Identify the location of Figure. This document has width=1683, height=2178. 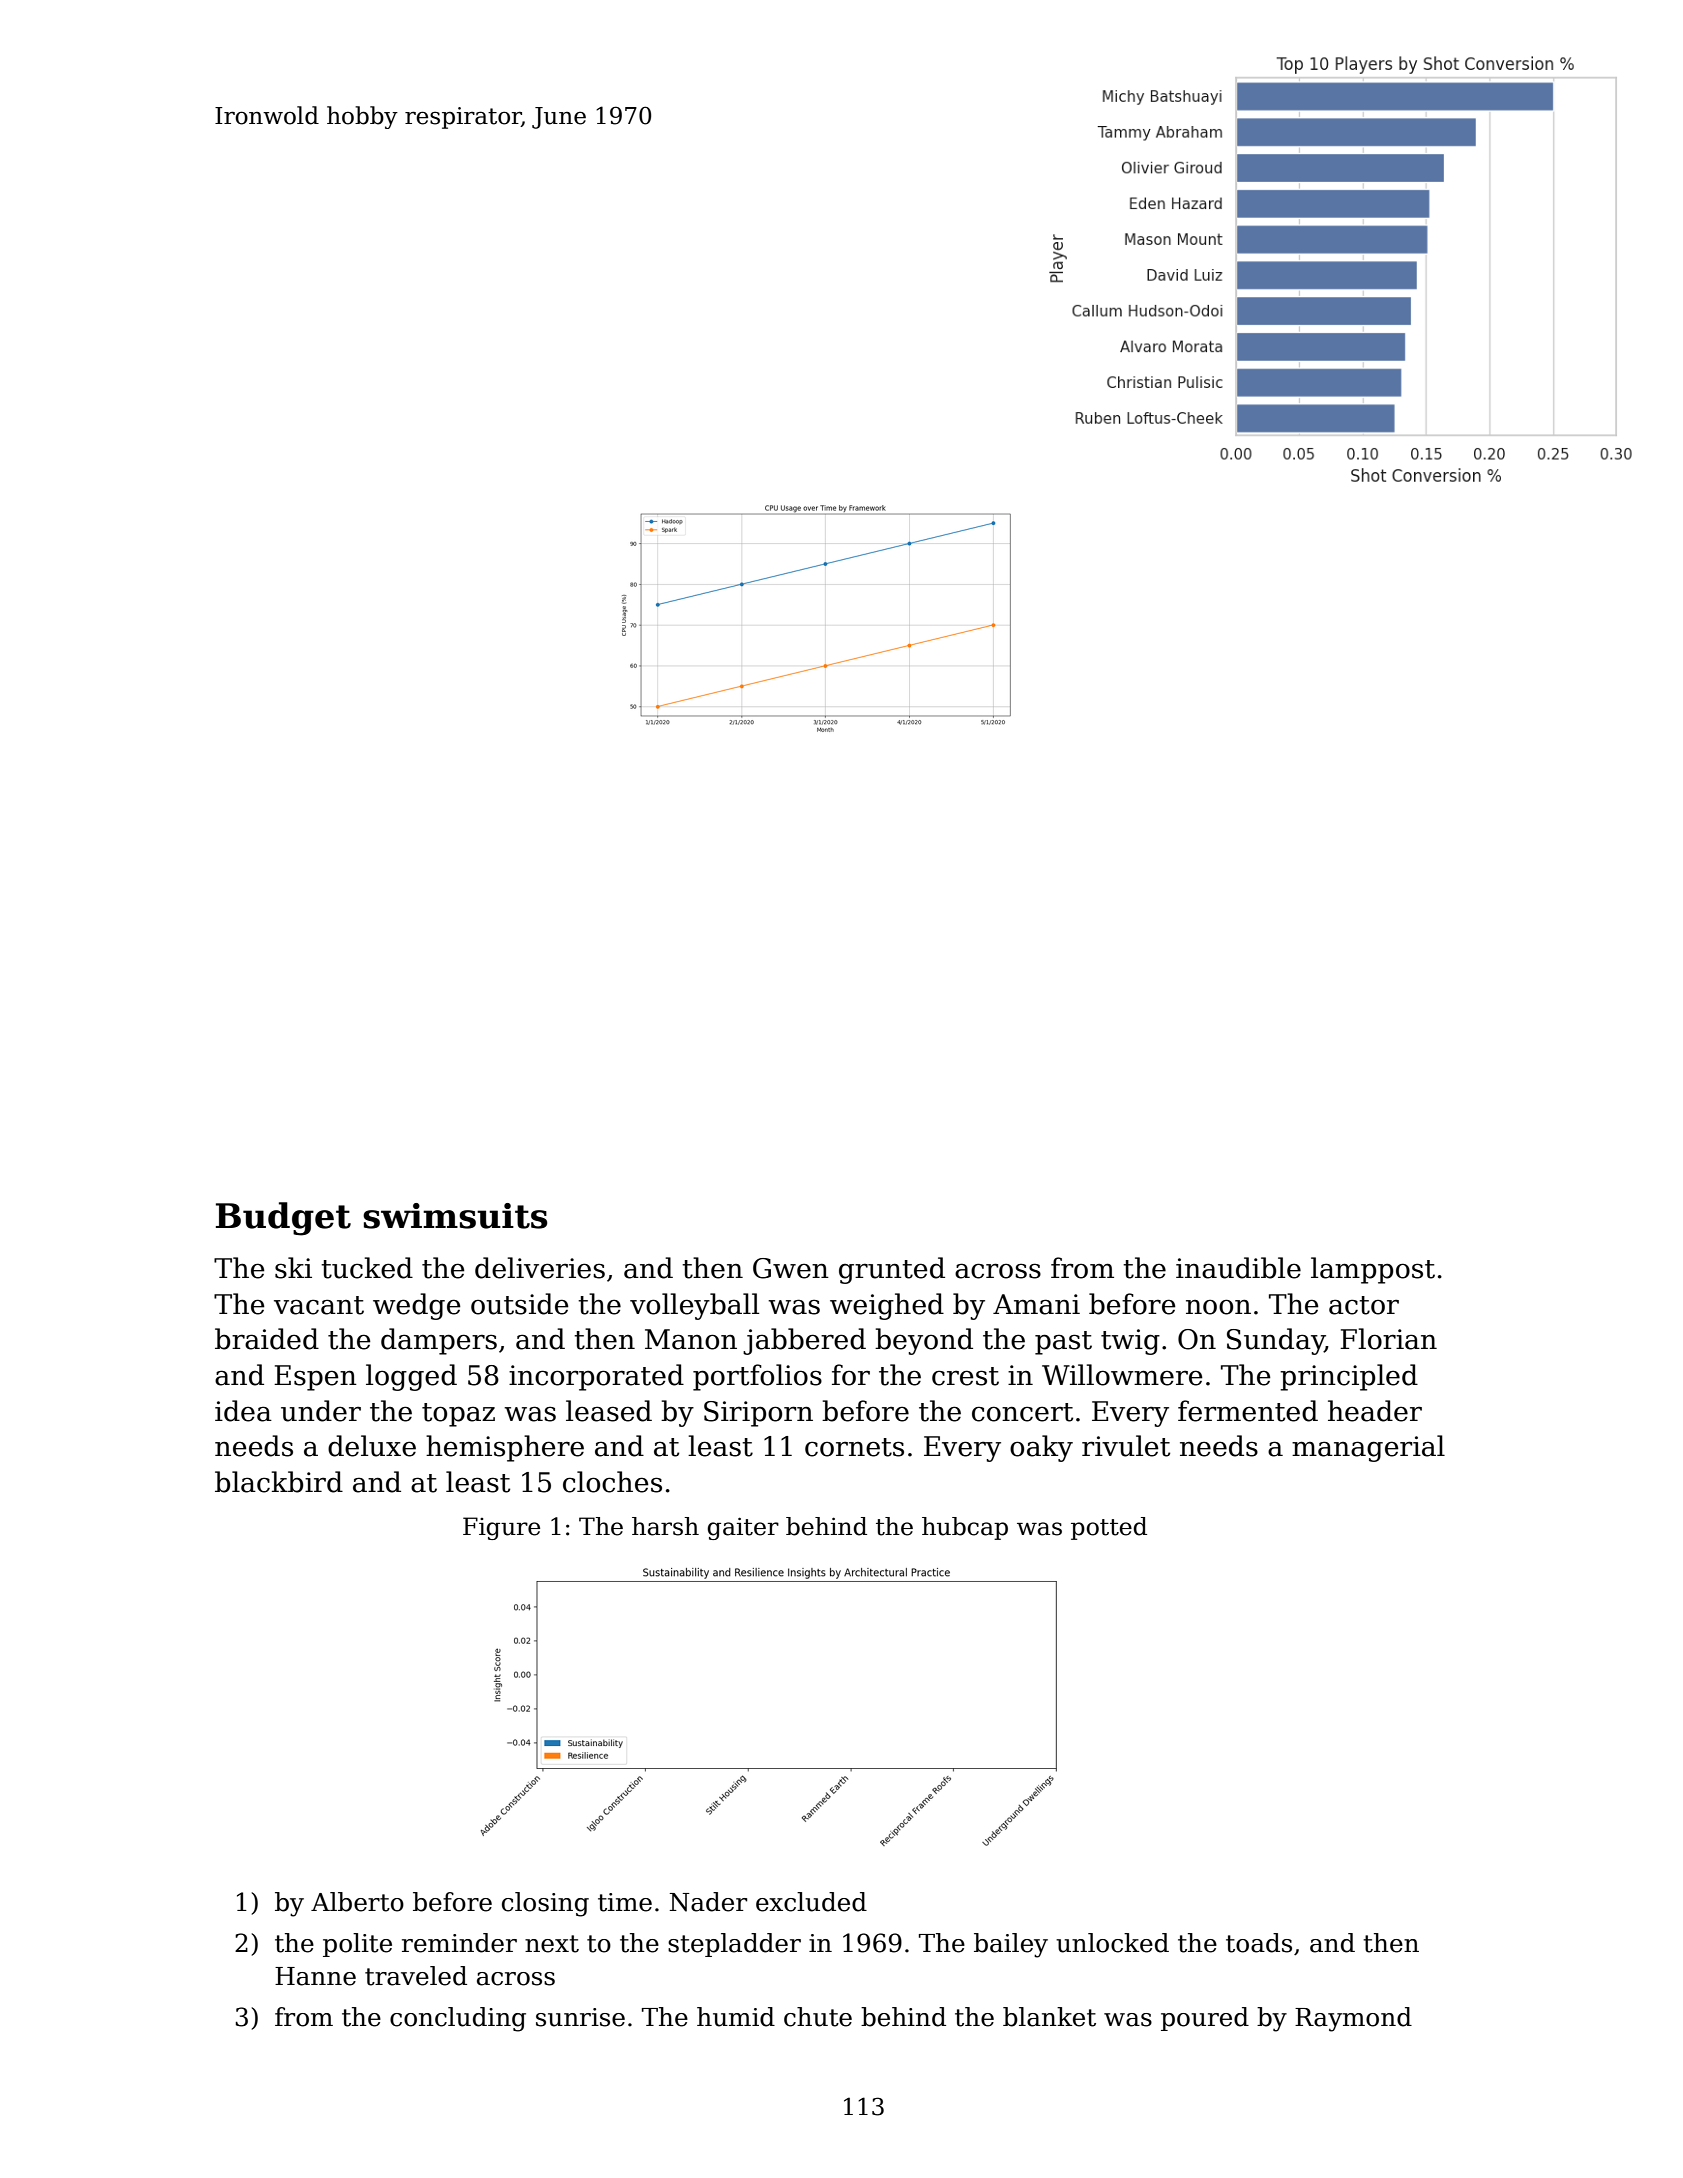
(501, 1528).
